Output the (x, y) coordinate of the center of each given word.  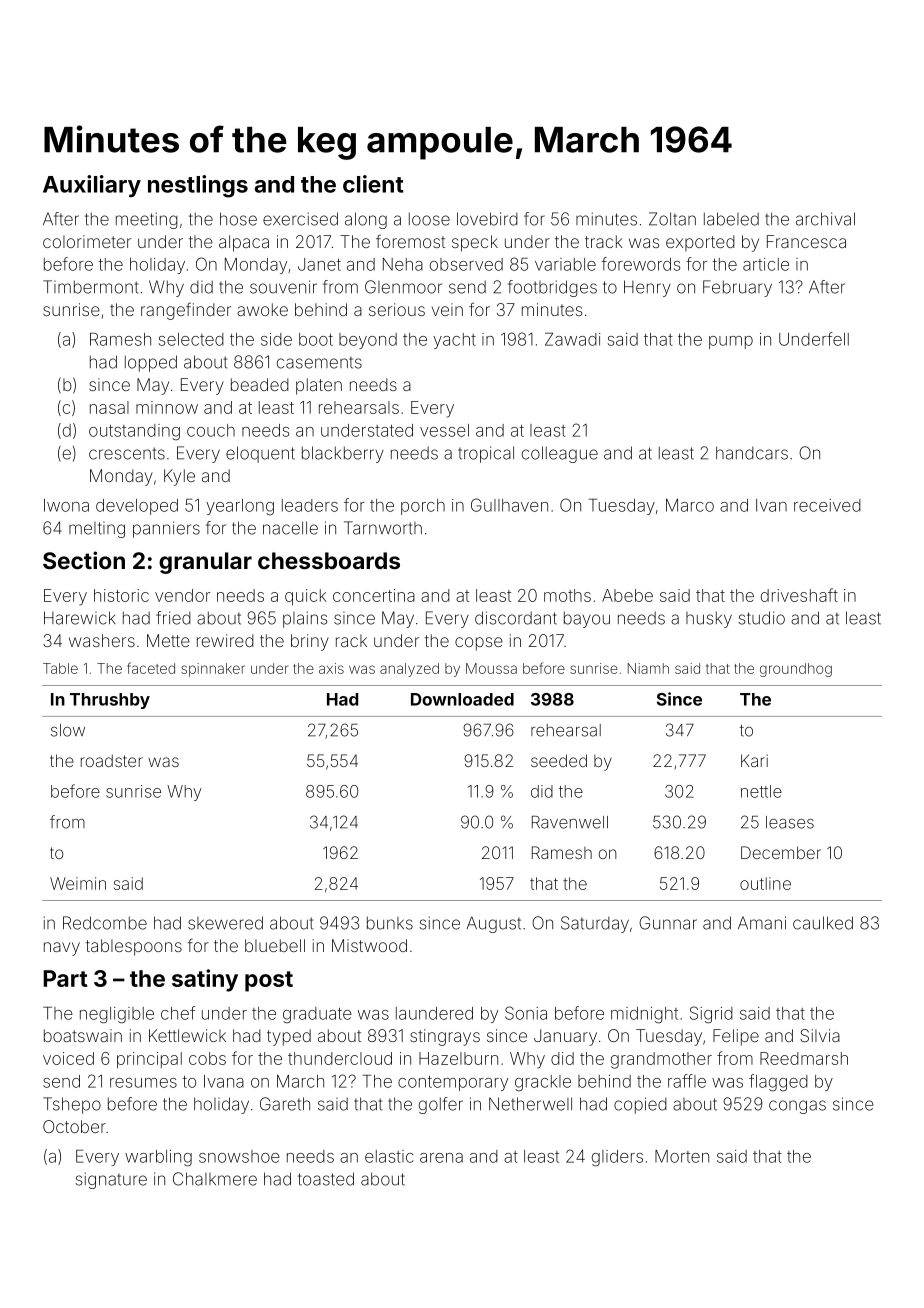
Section (84, 560)
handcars (752, 453)
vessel (444, 430)
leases (790, 822)
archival (825, 219)
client (373, 184)
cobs (207, 1058)
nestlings (198, 186)
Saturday (595, 924)
